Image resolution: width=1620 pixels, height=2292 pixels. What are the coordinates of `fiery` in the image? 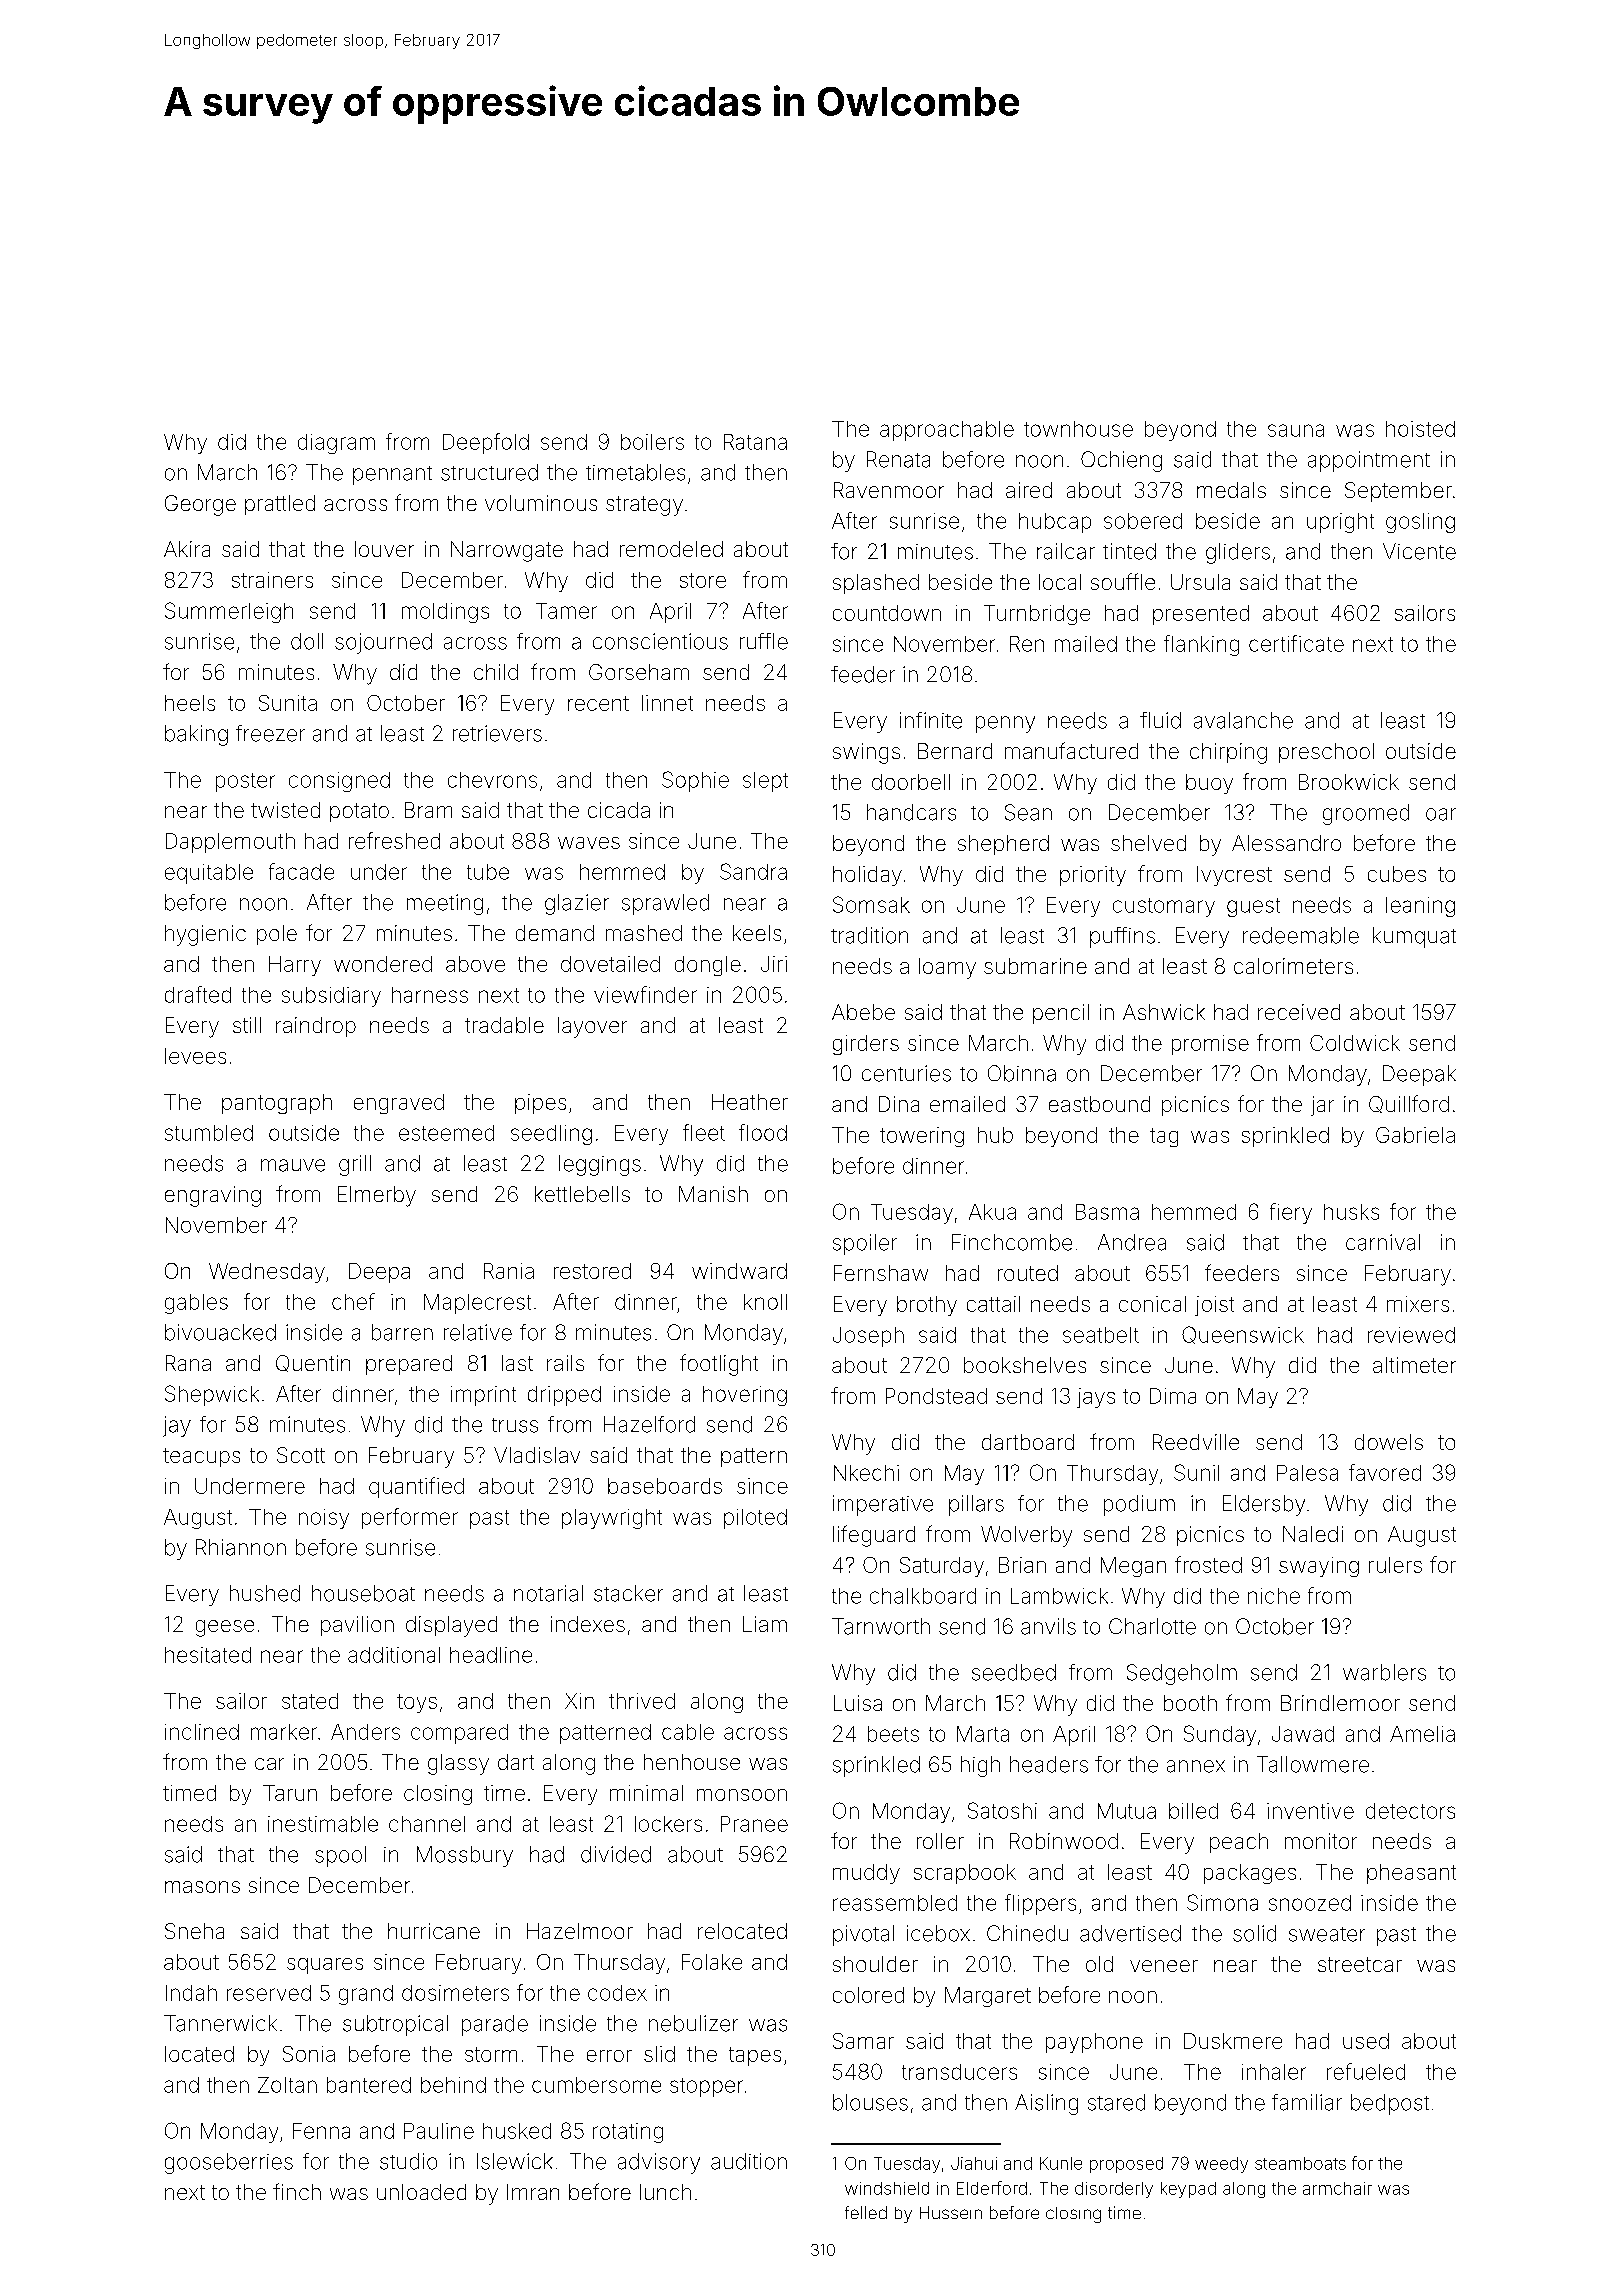 It's located at (1291, 1213).
